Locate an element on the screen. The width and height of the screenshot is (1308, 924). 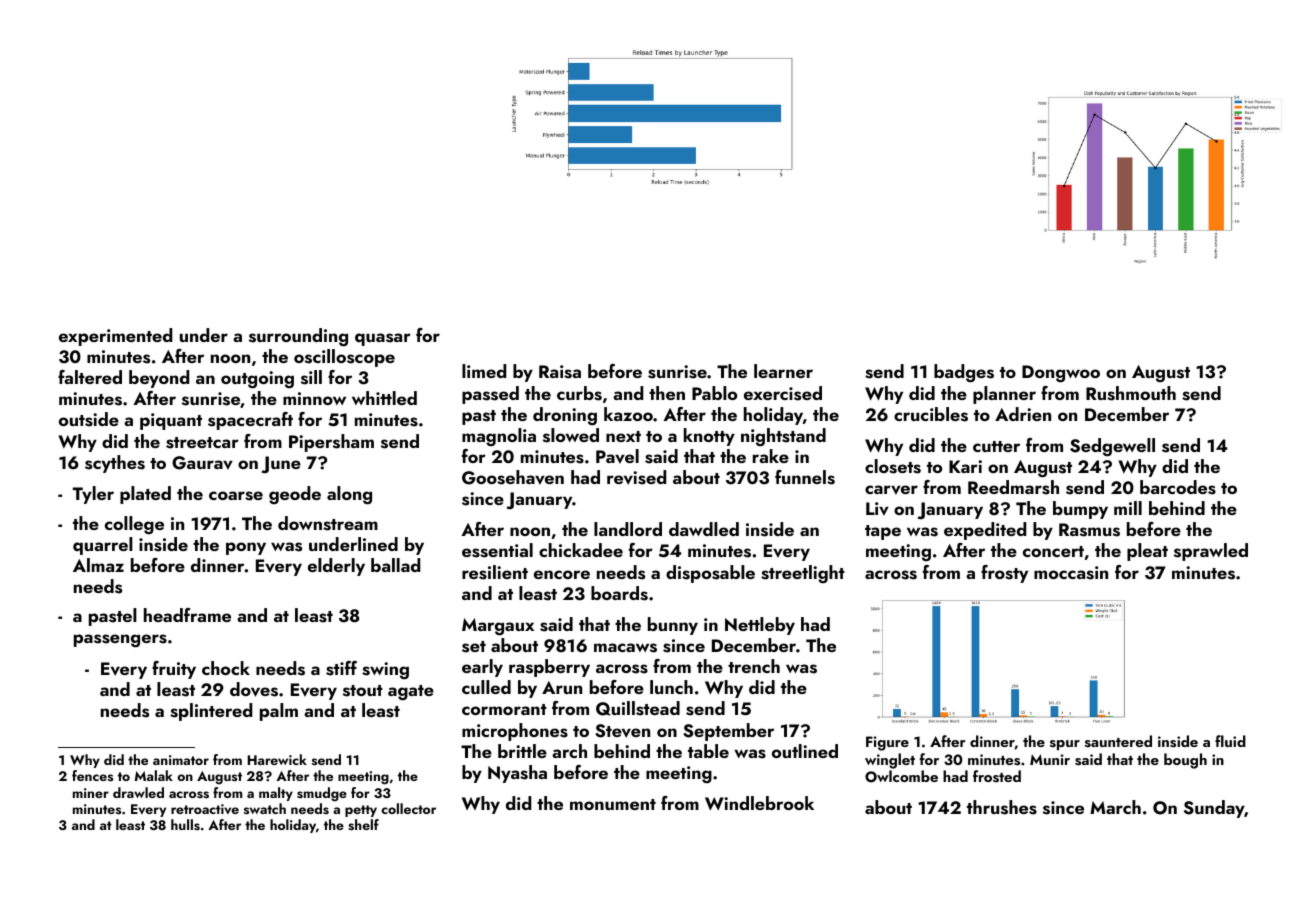
quasar is located at coordinates (383, 339).
